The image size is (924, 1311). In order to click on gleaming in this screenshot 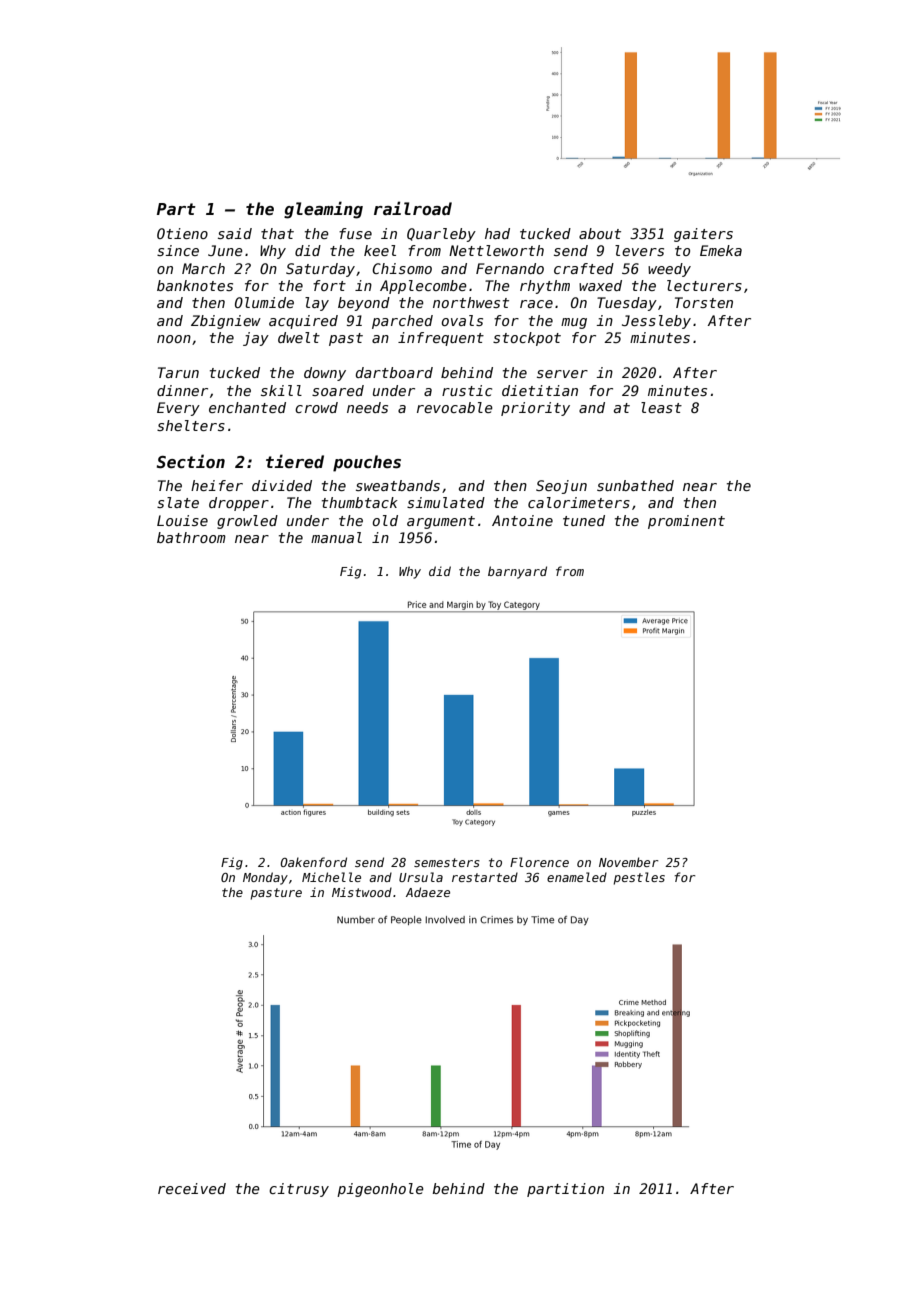, I will do `click(323, 210)`.
